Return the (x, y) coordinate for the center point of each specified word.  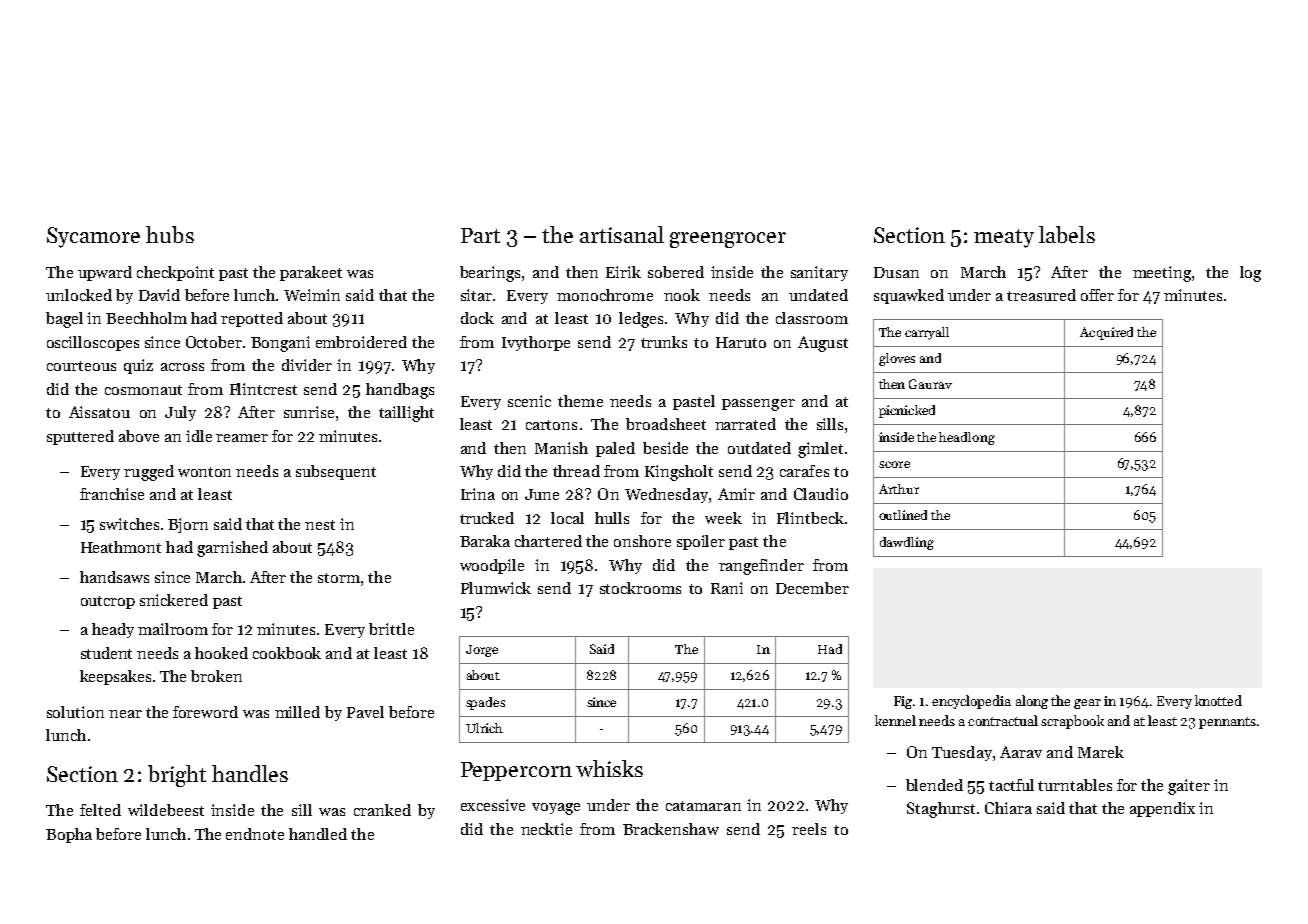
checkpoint (175, 273)
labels (1067, 234)
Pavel (365, 712)
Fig (903, 702)
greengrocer (728, 240)
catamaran (703, 806)
